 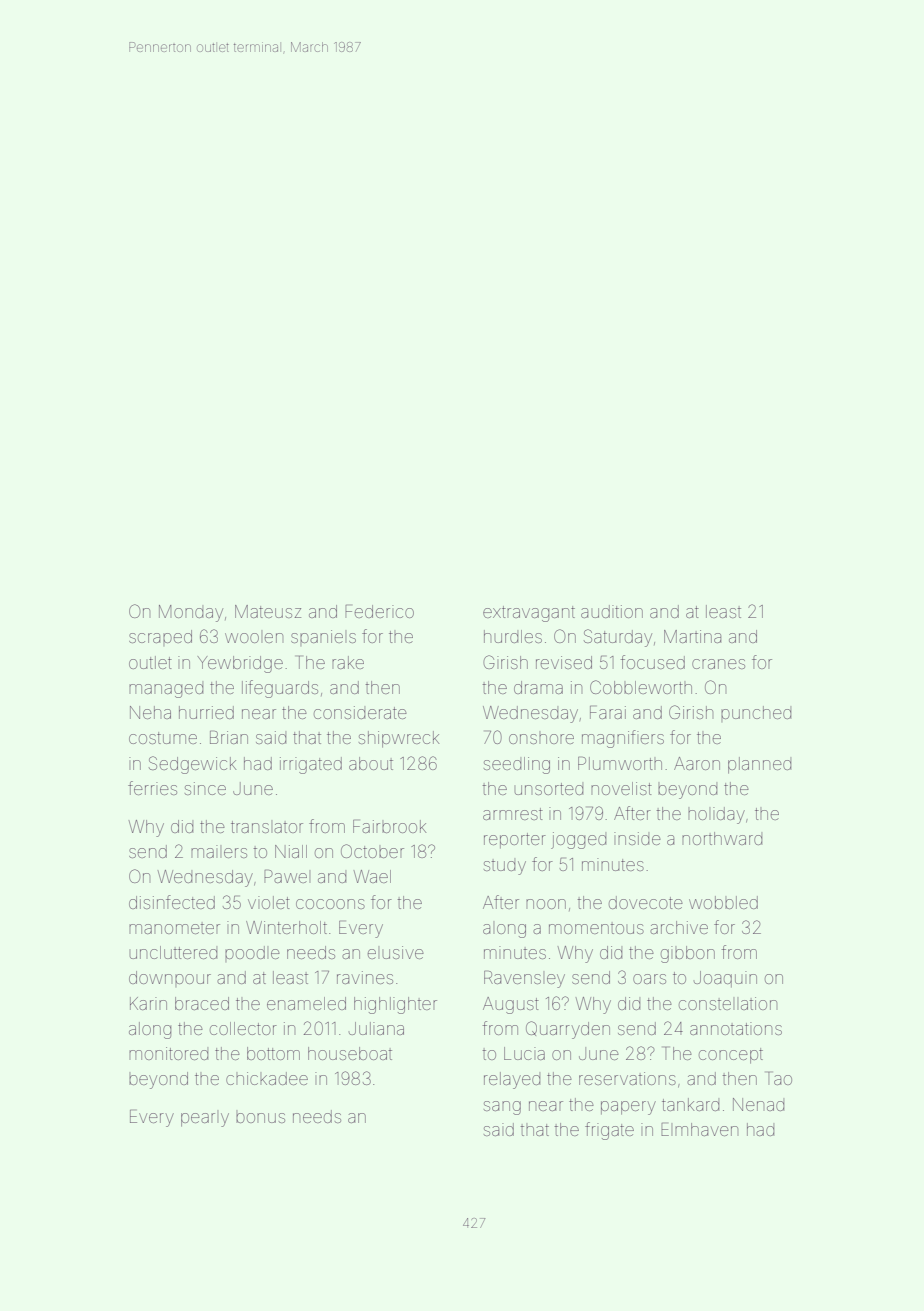 What do you see at coordinates (524, 979) in the screenshot?
I see `Ravensley` at bounding box center [524, 979].
